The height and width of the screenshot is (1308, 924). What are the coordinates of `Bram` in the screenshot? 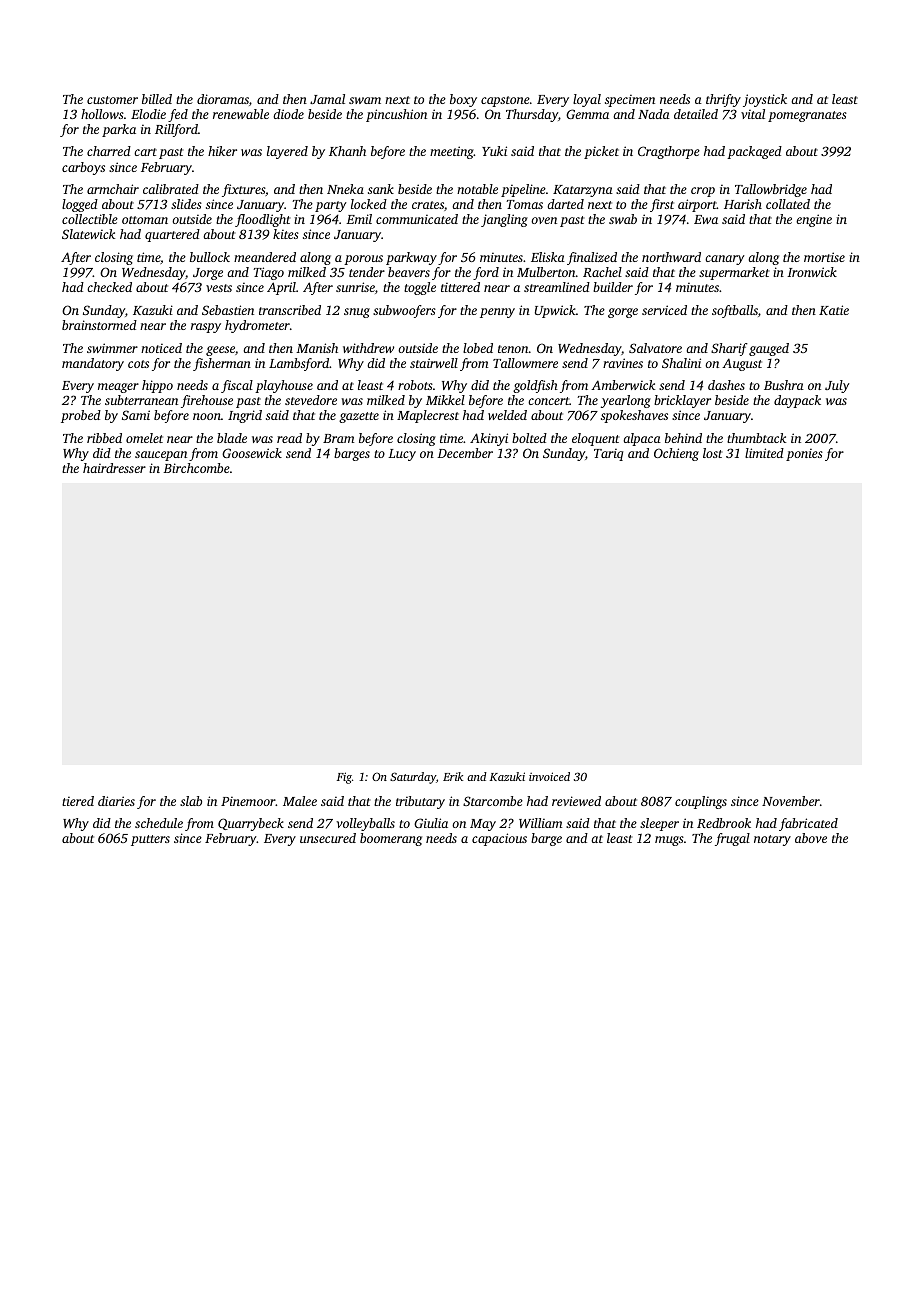 It's located at (338, 438).
